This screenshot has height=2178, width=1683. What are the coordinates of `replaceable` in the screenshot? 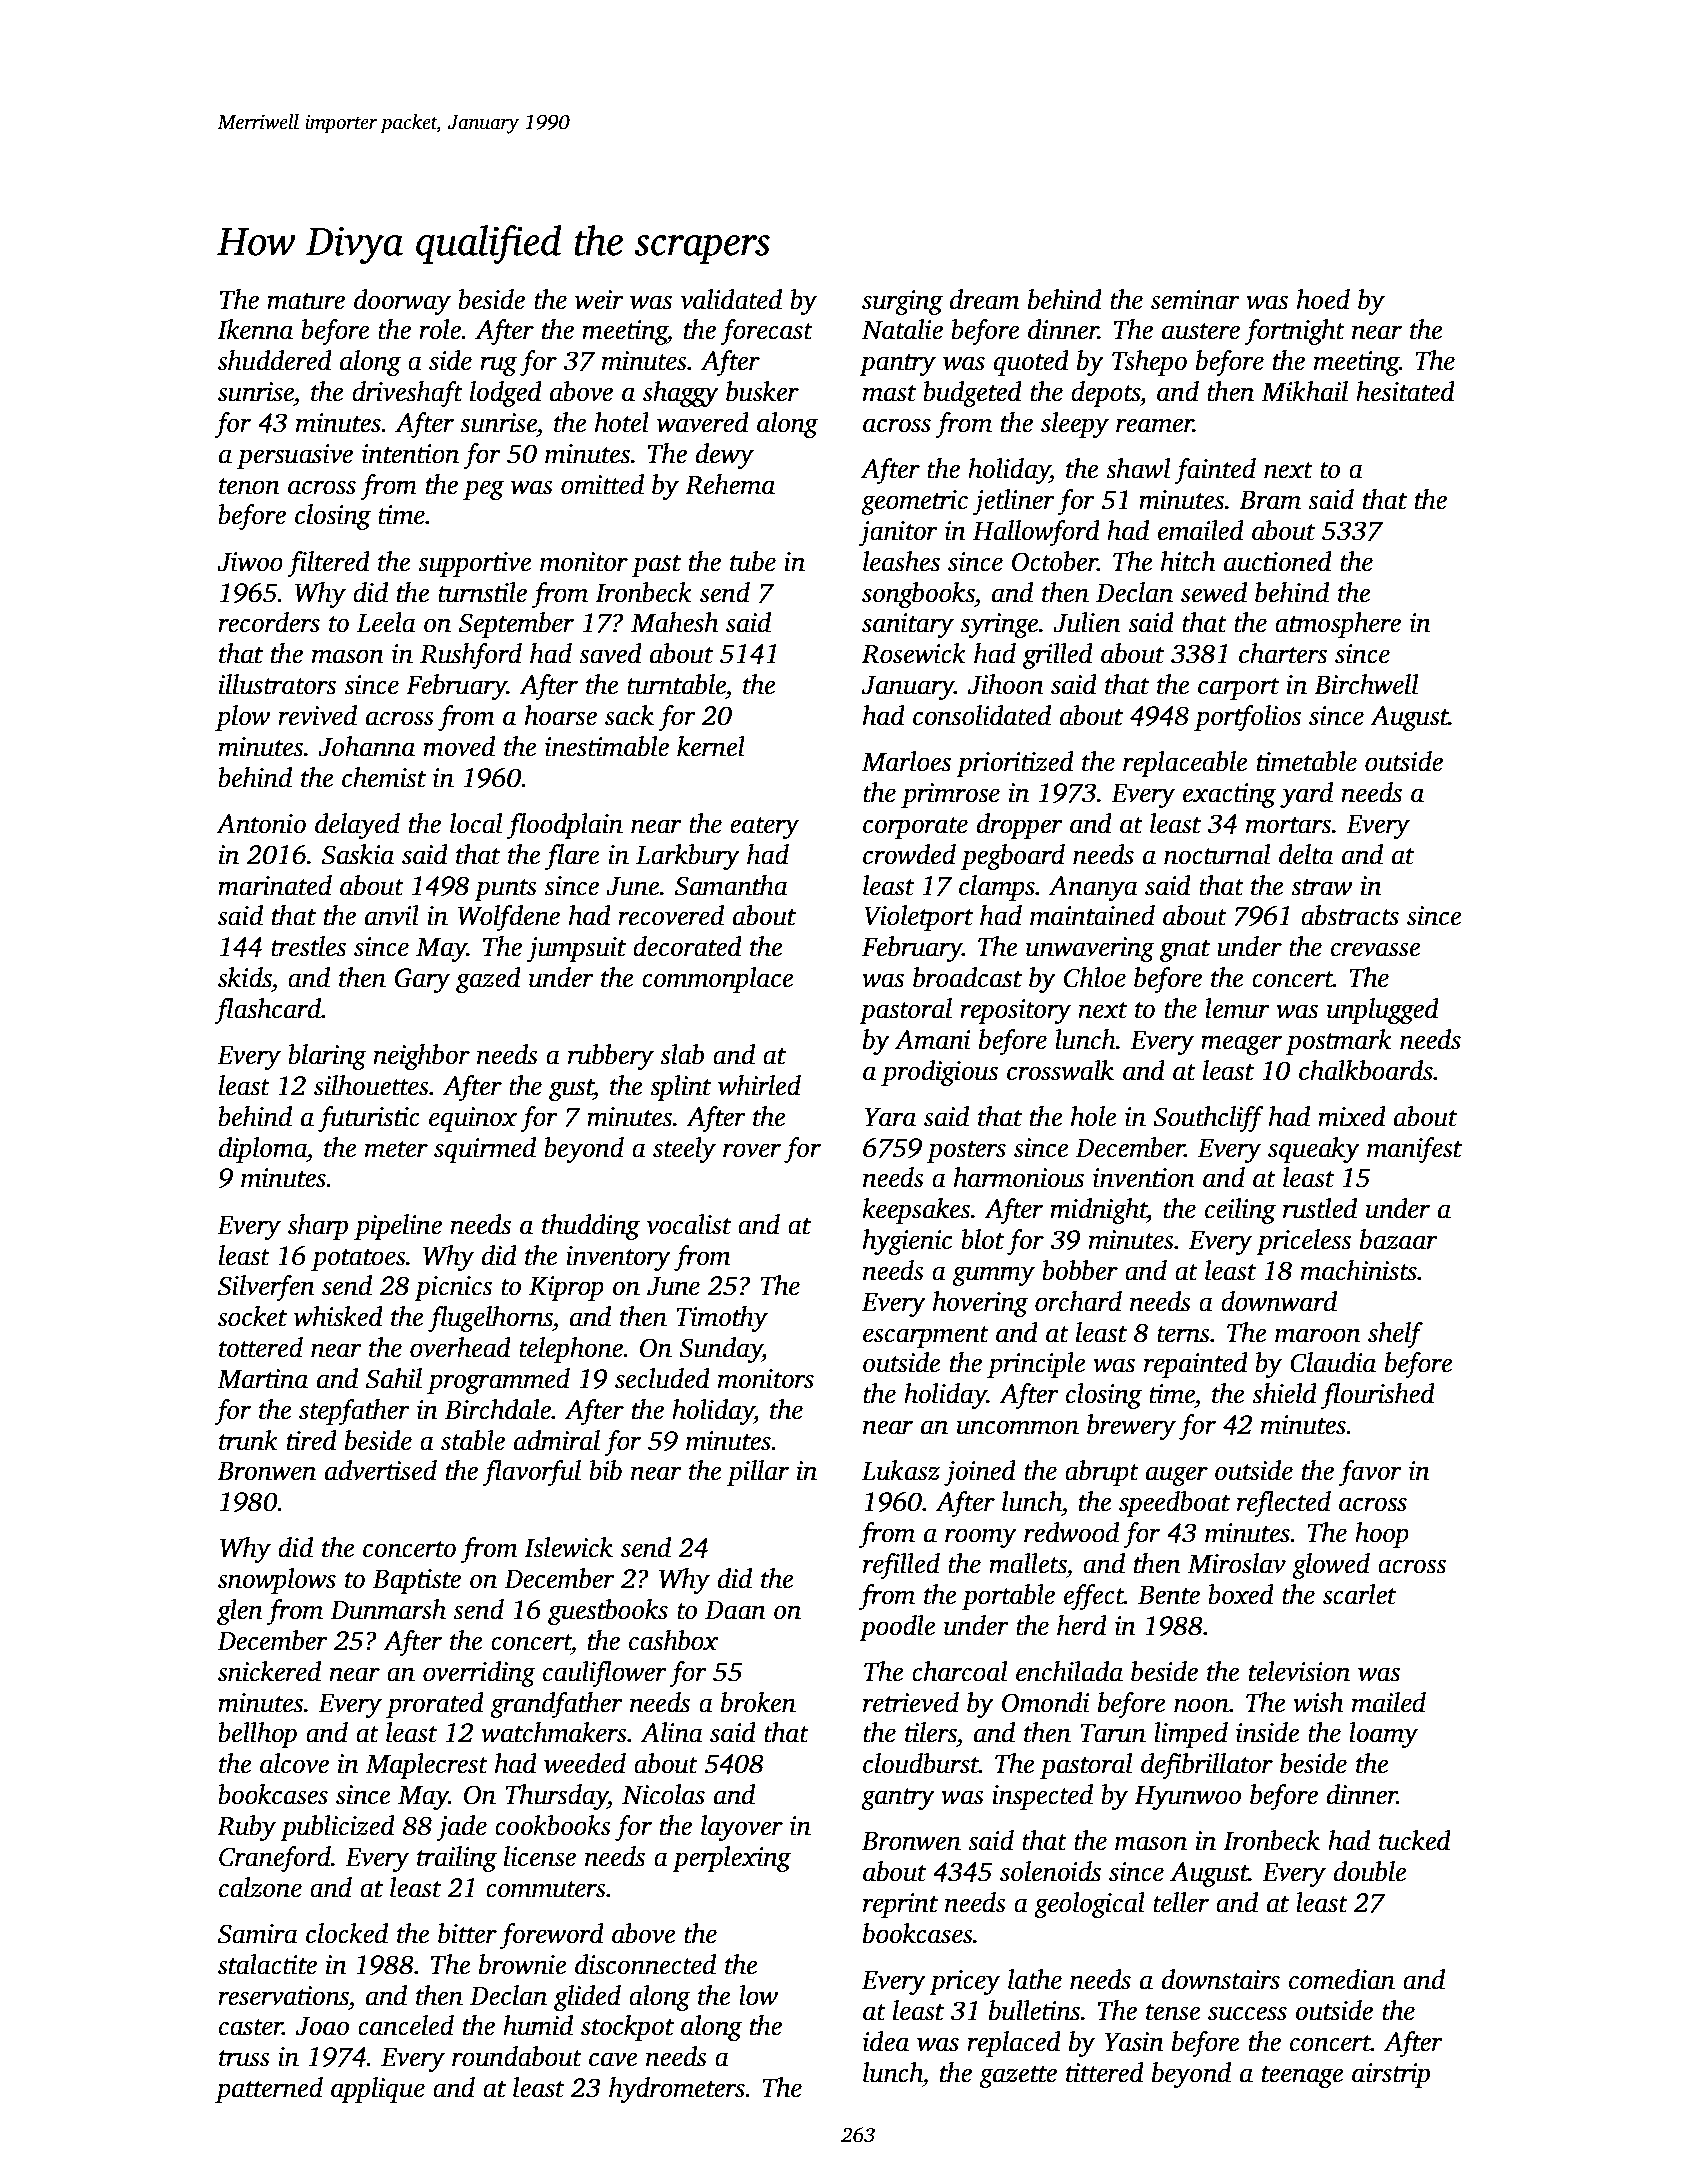 It's located at (1185, 764).
